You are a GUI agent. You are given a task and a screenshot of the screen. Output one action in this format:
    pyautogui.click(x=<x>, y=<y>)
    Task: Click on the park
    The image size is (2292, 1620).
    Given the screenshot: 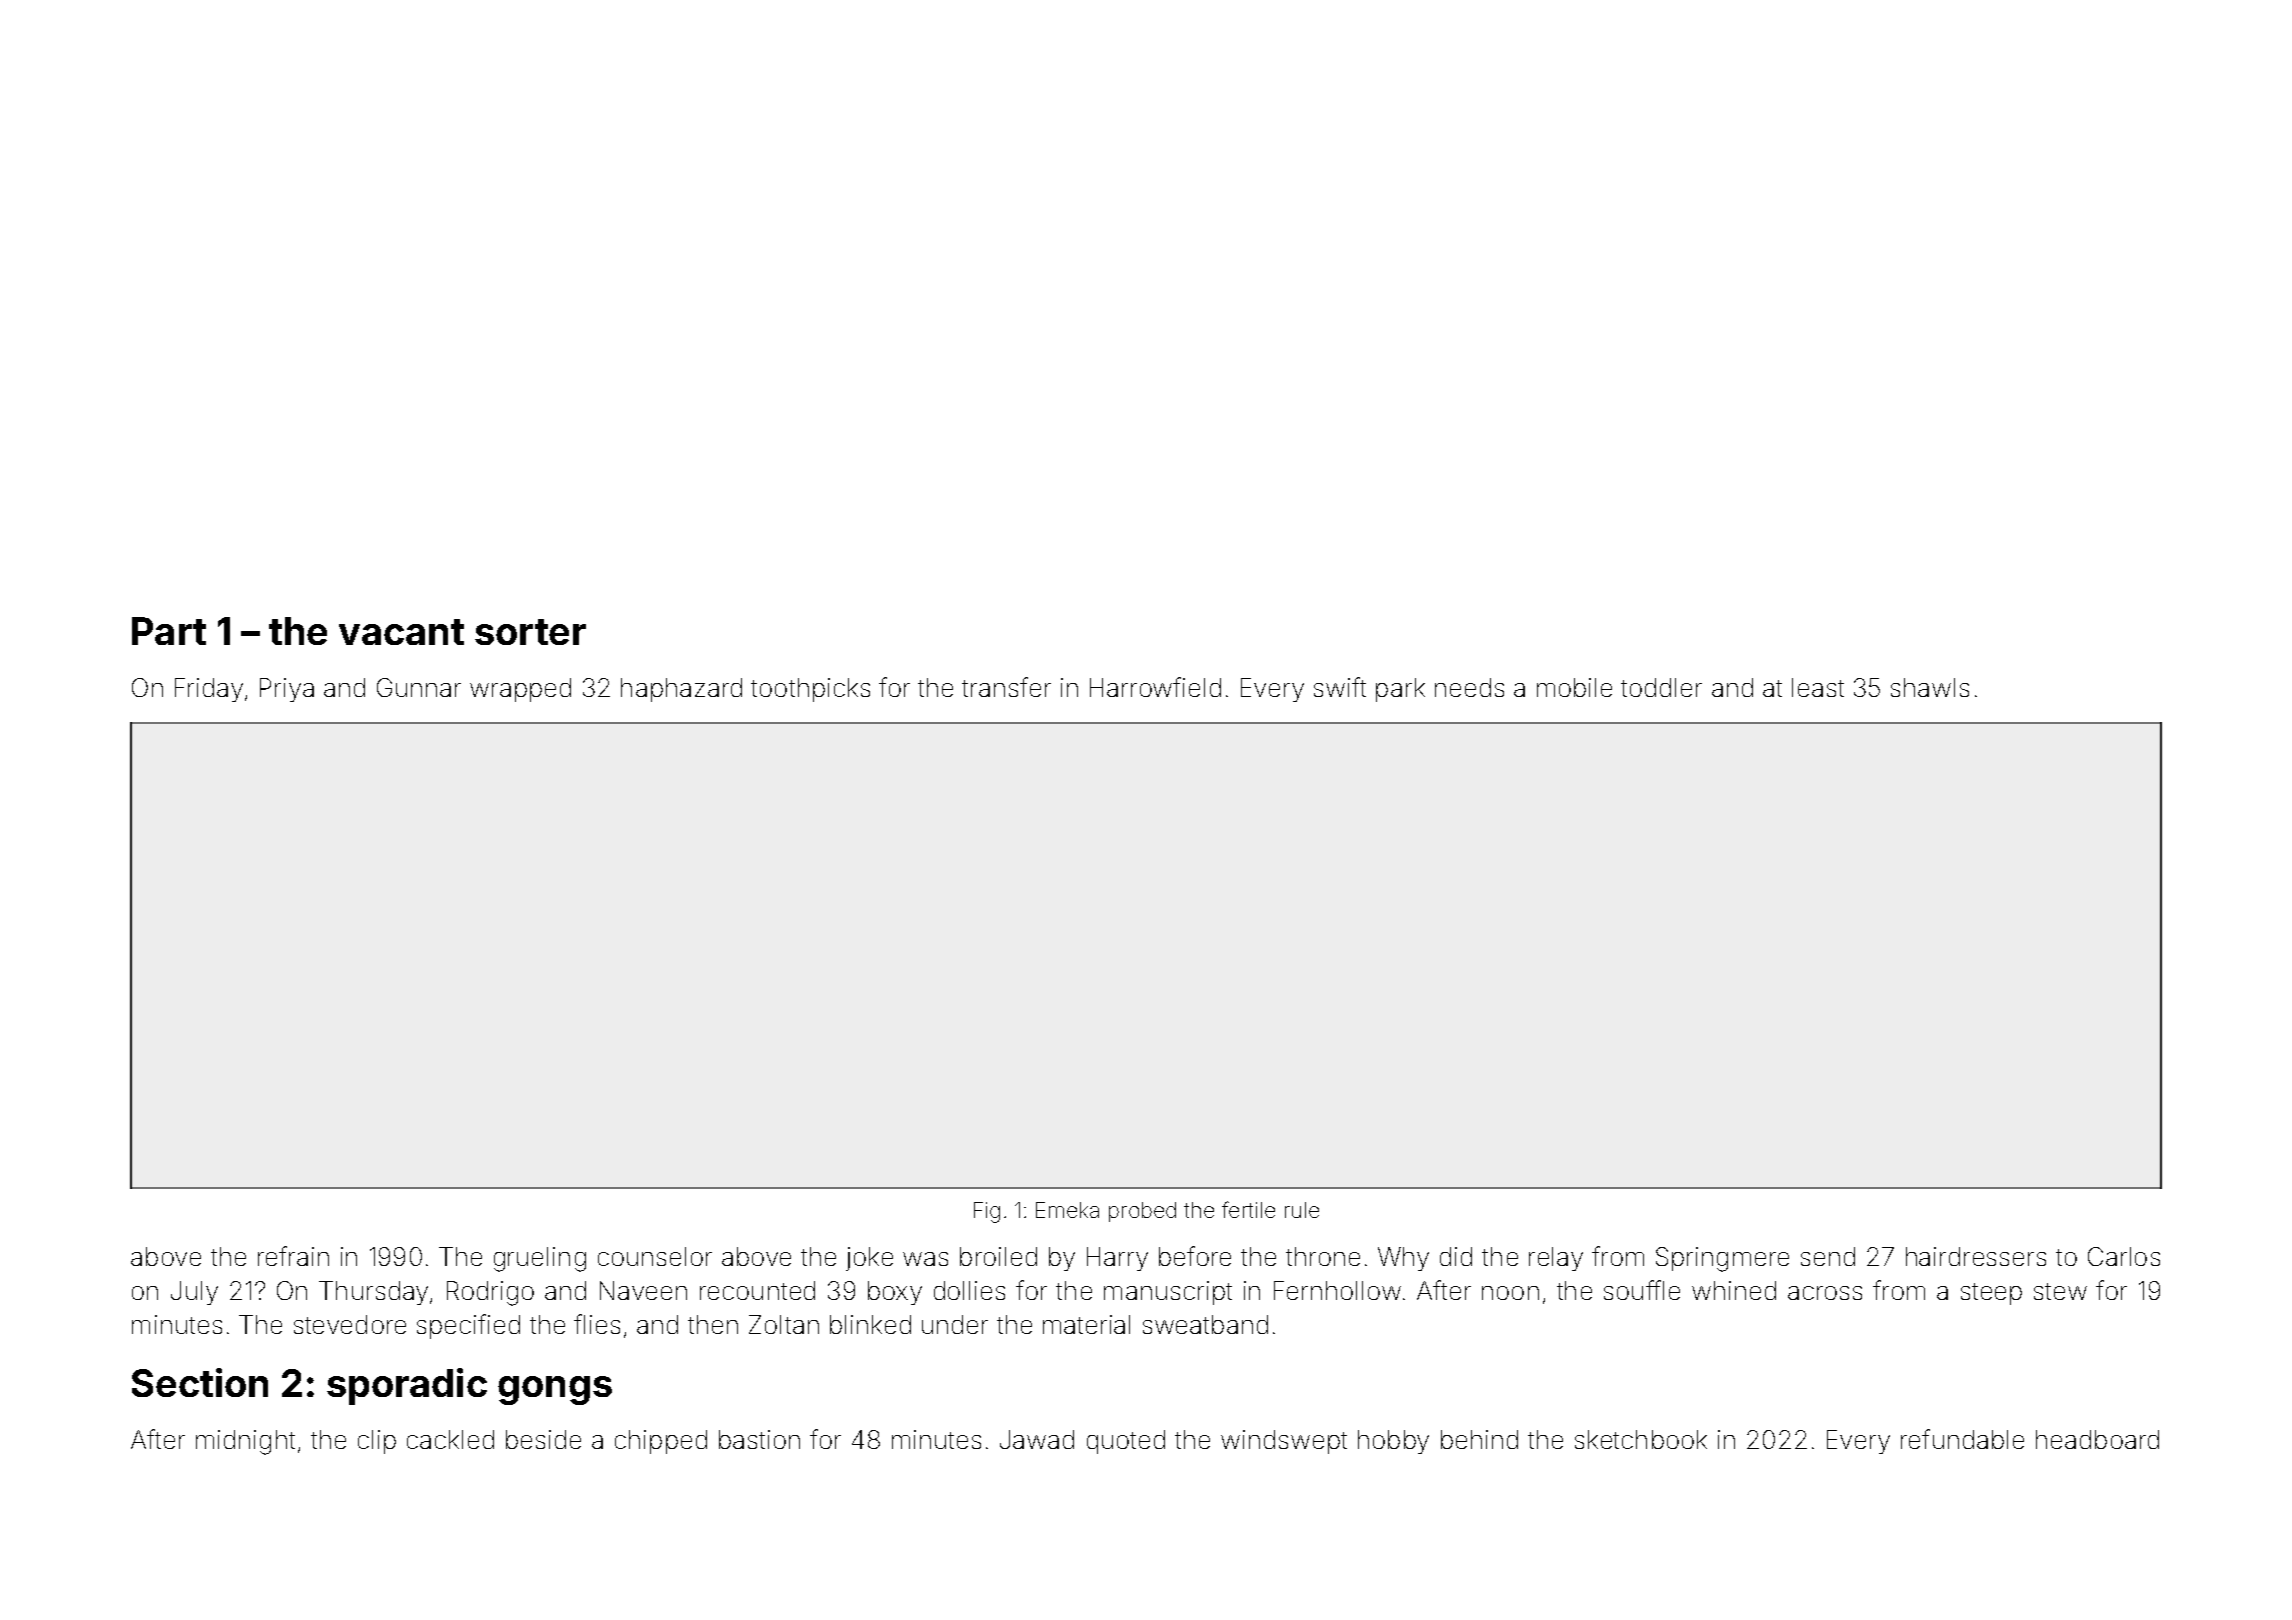 What is the action you would take?
    pyautogui.click(x=1400, y=690)
